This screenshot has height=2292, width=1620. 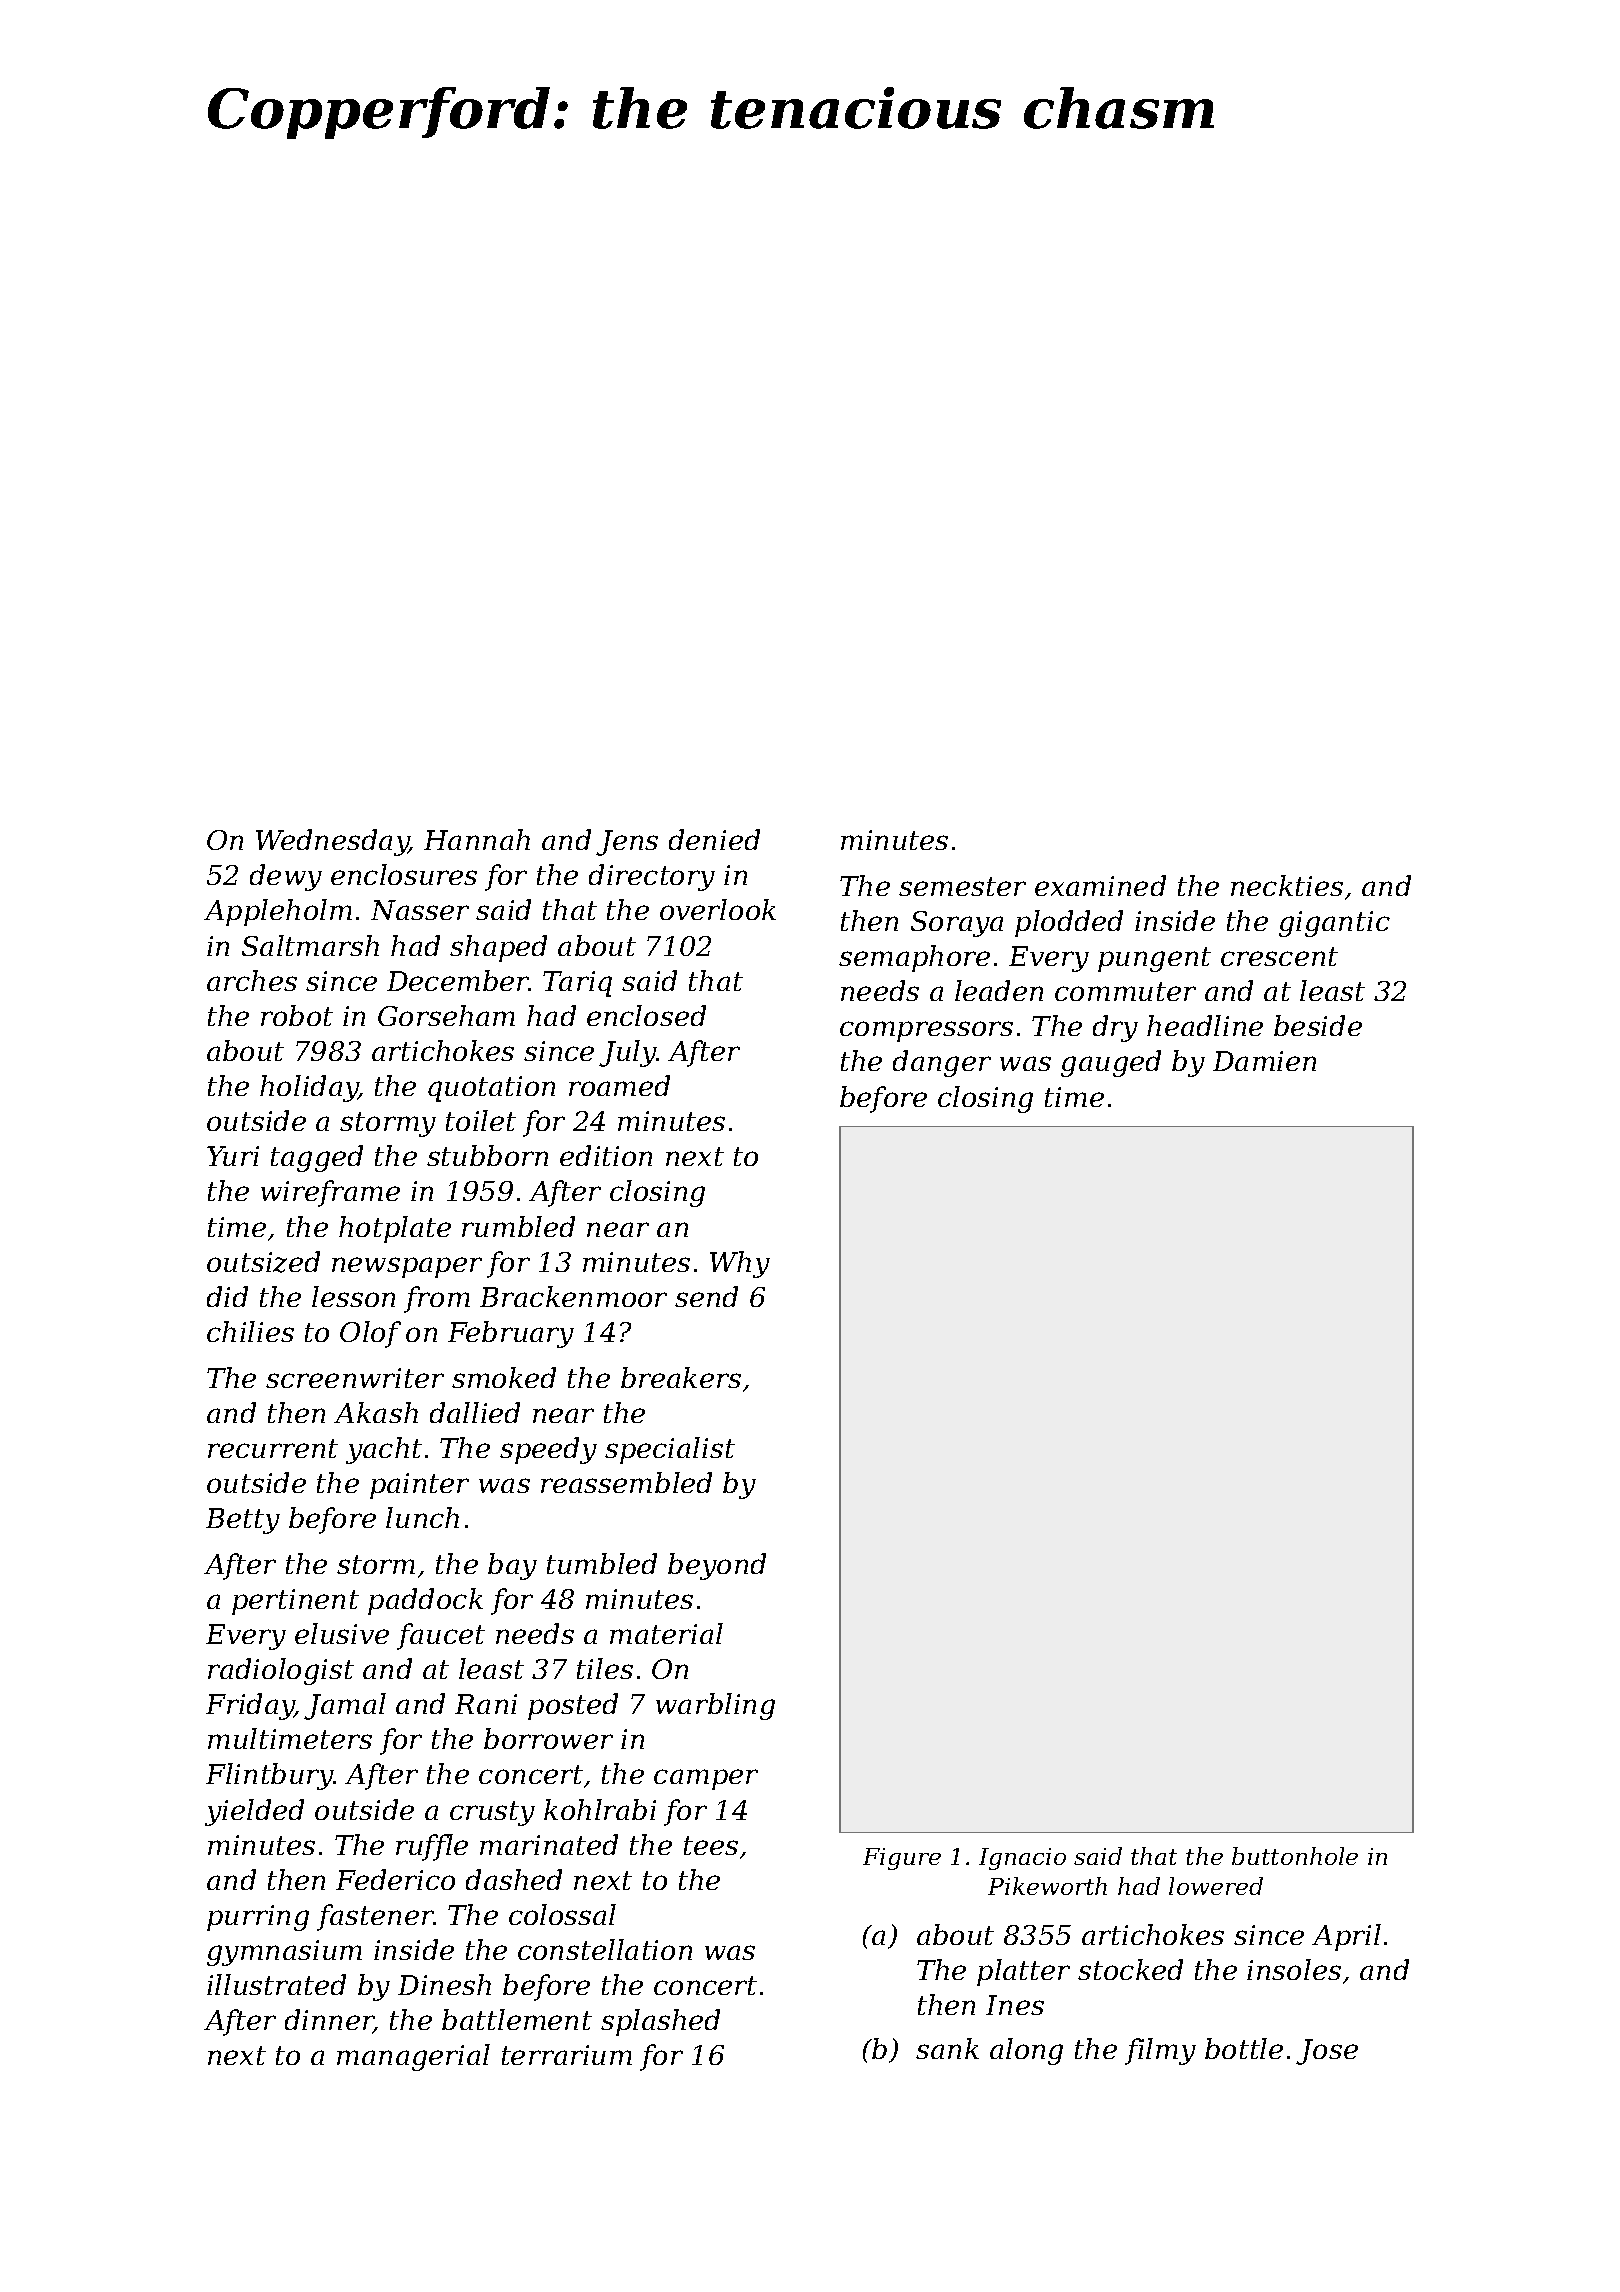 I want to click on buttonhole, so click(x=1295, y=1856).
